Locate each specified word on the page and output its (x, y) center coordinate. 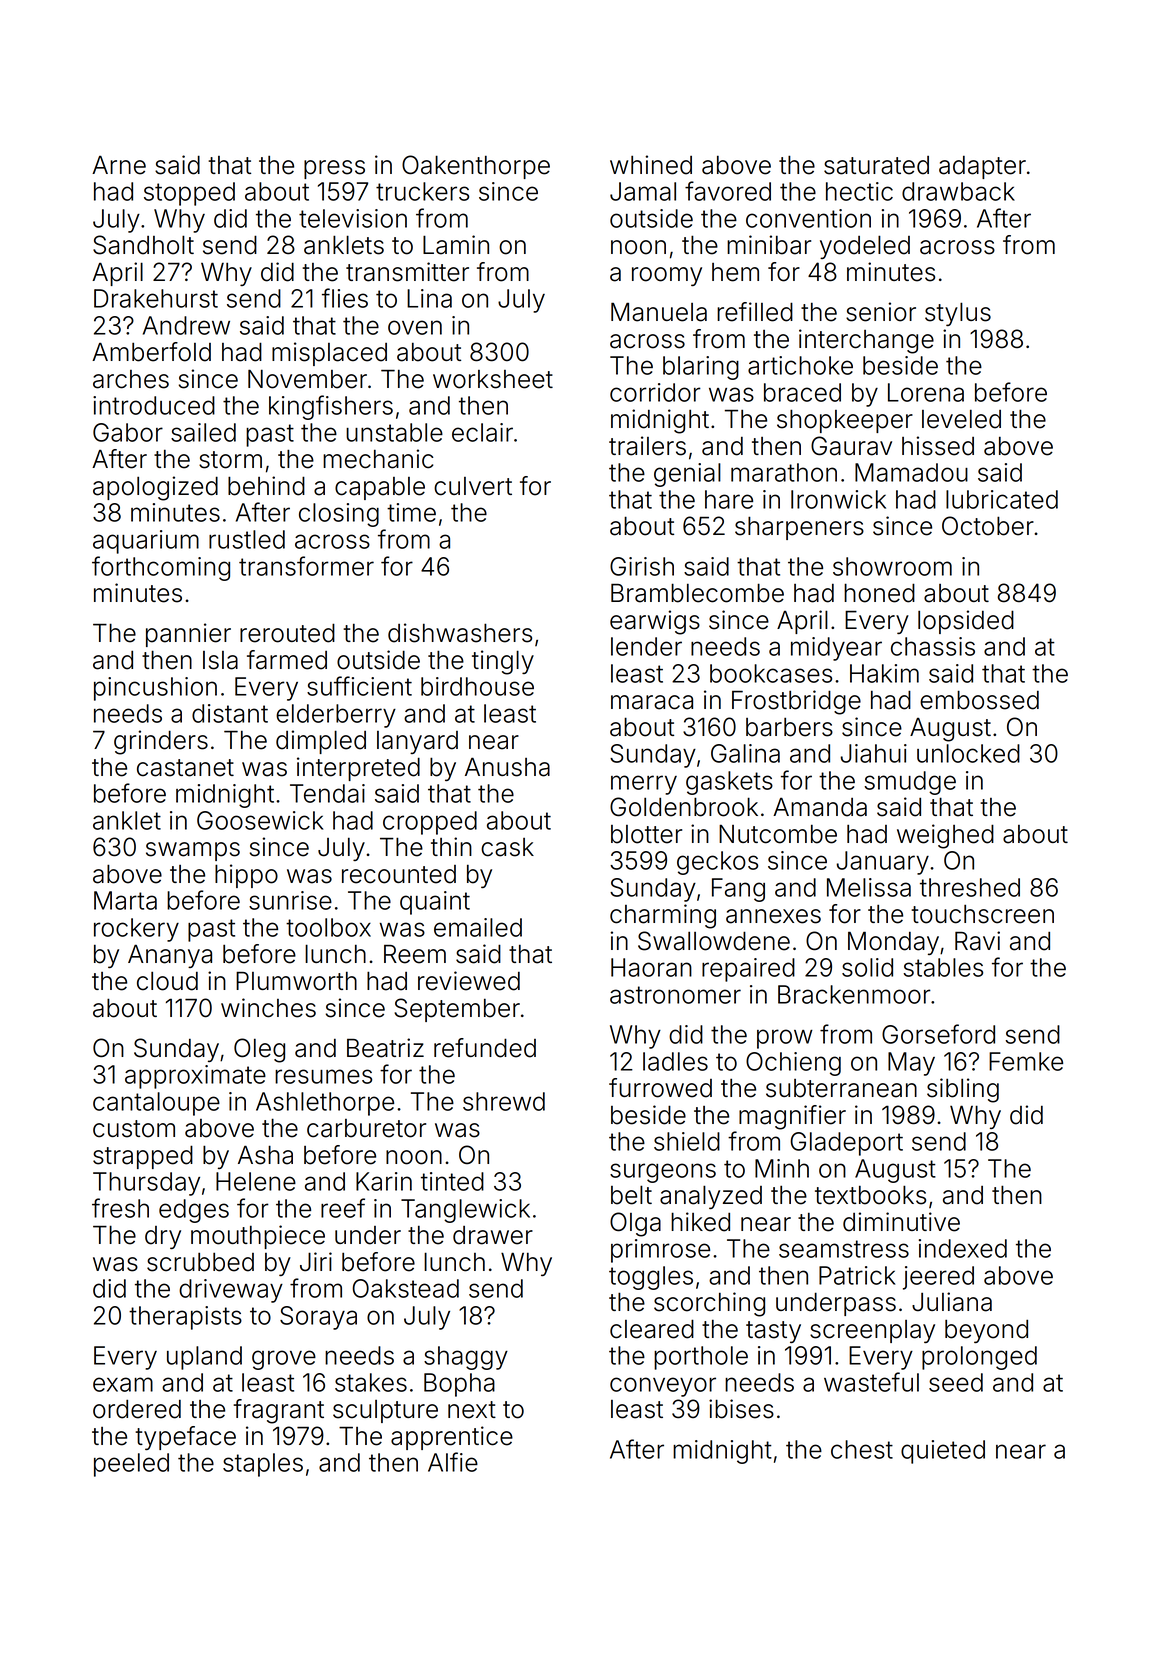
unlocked (968, 753)
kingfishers (331, 407)
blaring (701, 368)
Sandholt (143, 245)
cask (507, 847)
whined (651, 165)
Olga (635, 1224)
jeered (938, 1278)
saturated (876, 165)
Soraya (318, 1318)
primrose (660, 1251)
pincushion (155, 689)
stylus (958, 314)
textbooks (870, 1195)
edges (194, 1211)
